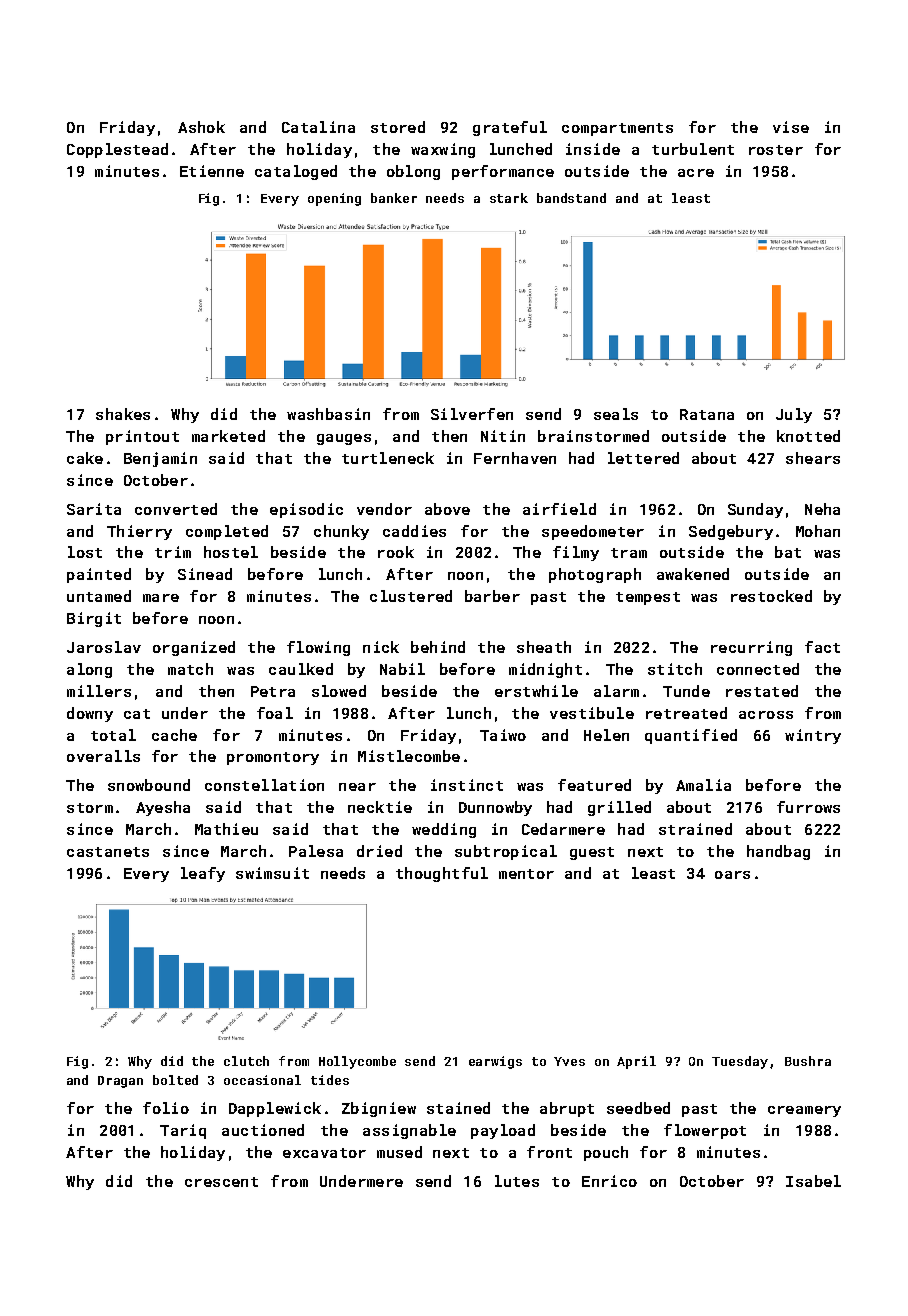 This image has height=1316, width=908. What do you see at coordinates (194, 648) in the image?
I see `organized` at bounding box center [194, 648].
